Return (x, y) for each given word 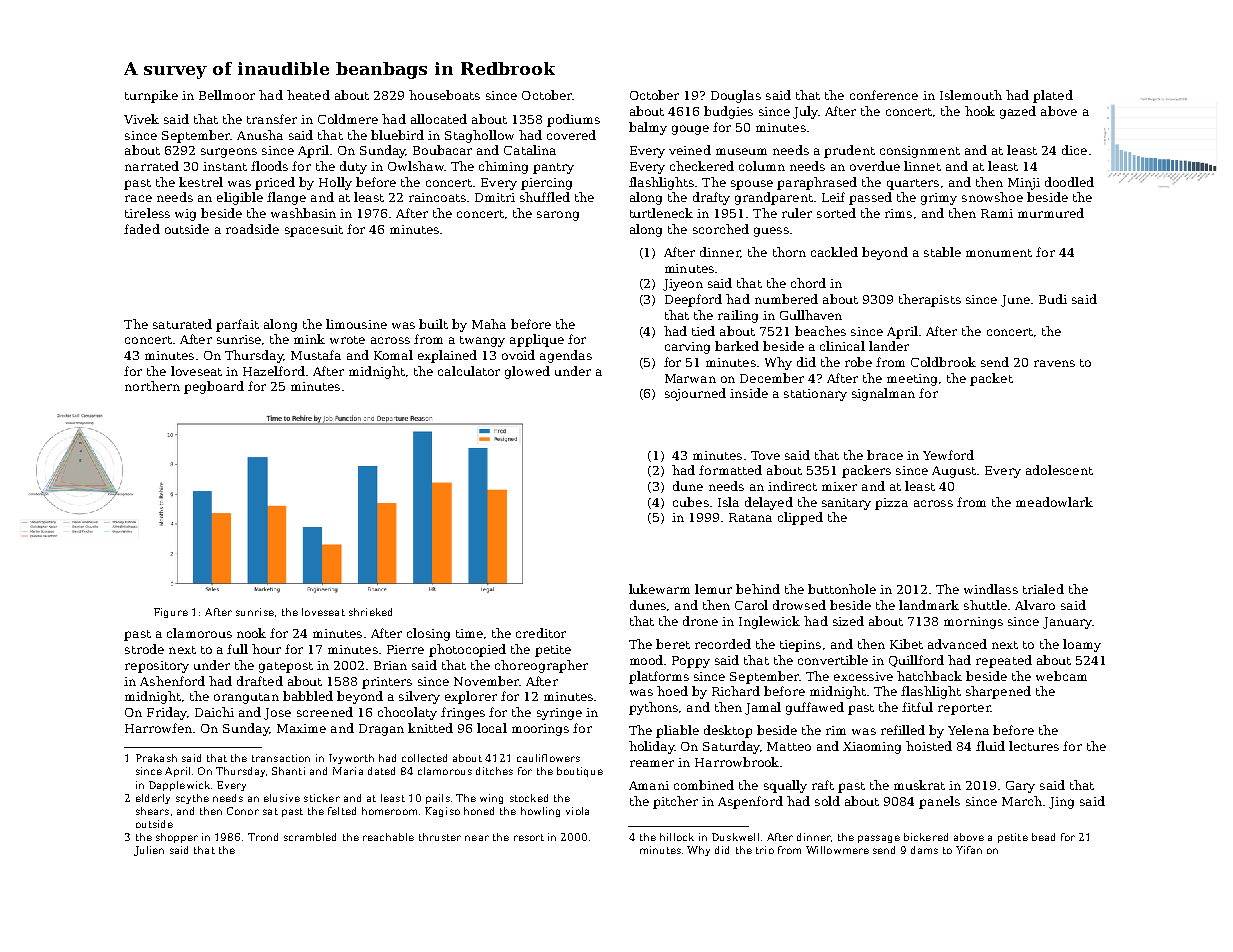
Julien (149, 851)
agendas (566, 356)
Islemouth (971, 95)
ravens (1054, 363)
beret (673, 644)
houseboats (444, 95)
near (477, 838)
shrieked (370, 612)
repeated (1004, 661)
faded (142, 229)
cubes (691, 502)
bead (1043, 837)
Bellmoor (227, 95)
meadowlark (1054, 502)
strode (144, 649)
